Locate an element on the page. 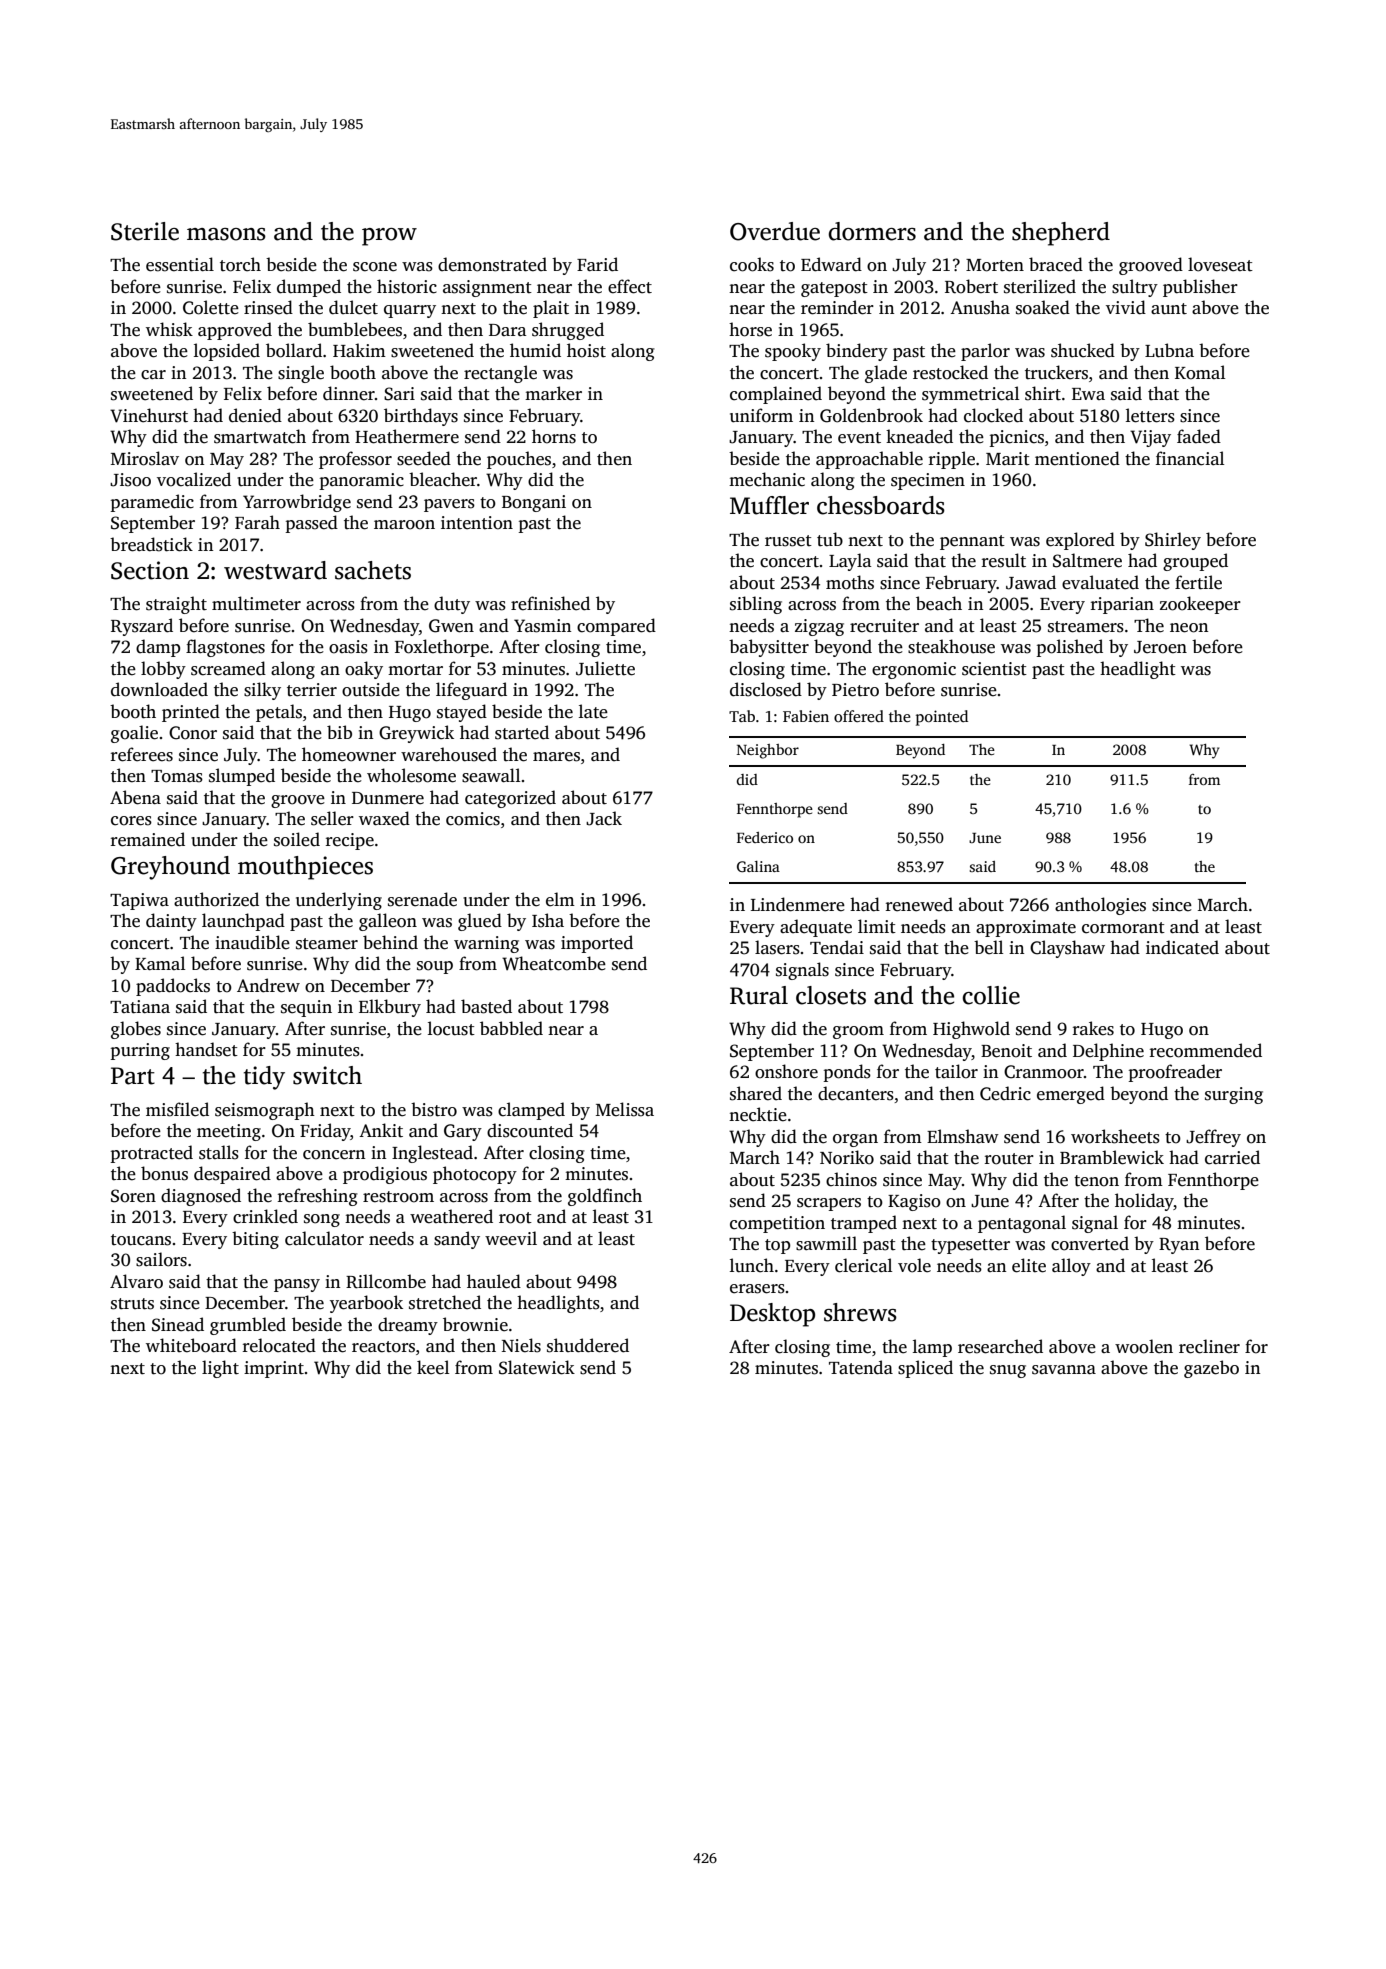 This image has height=1969, width=1386. switch is located at coordinates (327, 1075).
